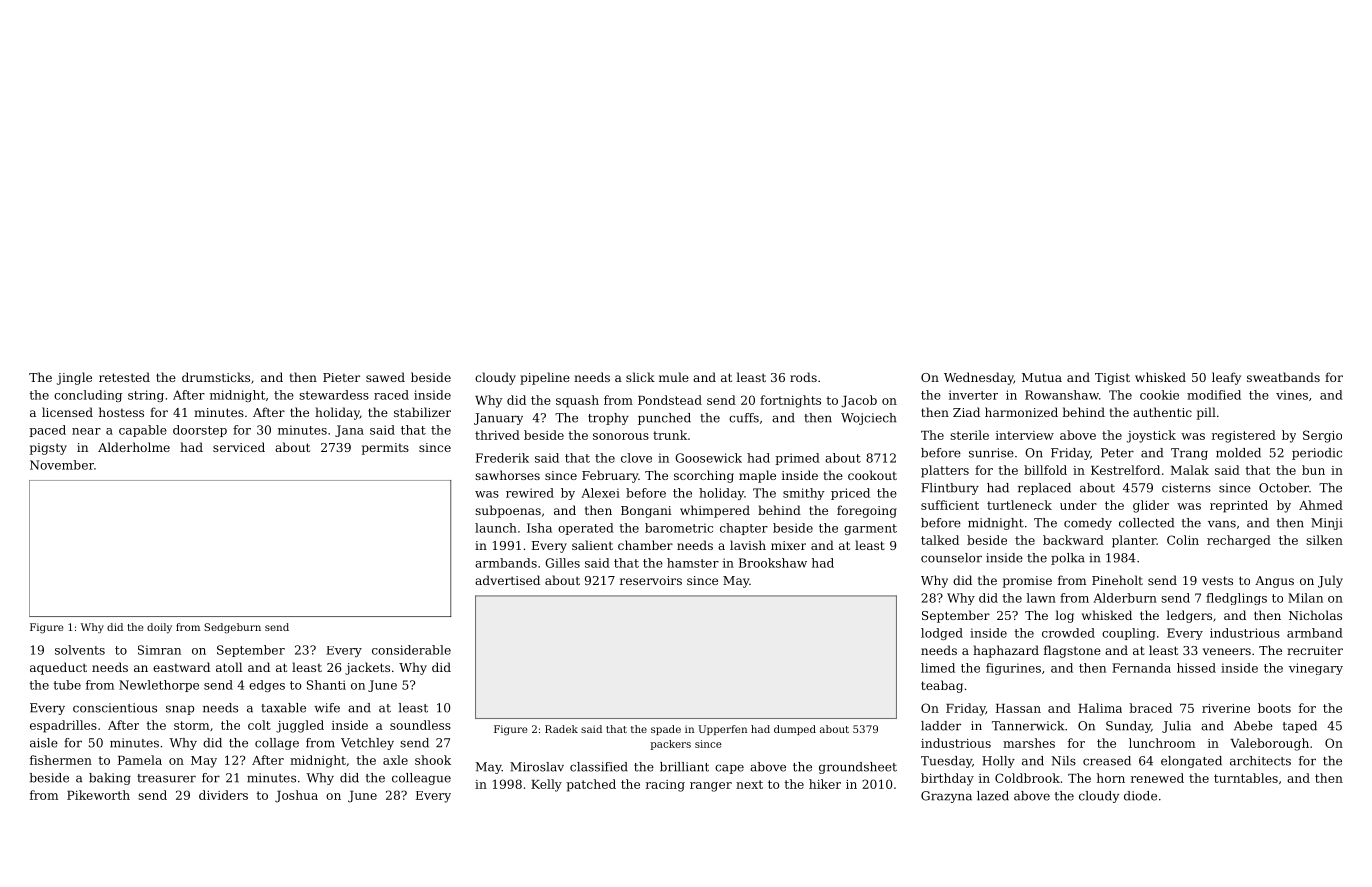 The height and width of the page is (887, 1372). I want to click on glider, so click(1151, 506).
